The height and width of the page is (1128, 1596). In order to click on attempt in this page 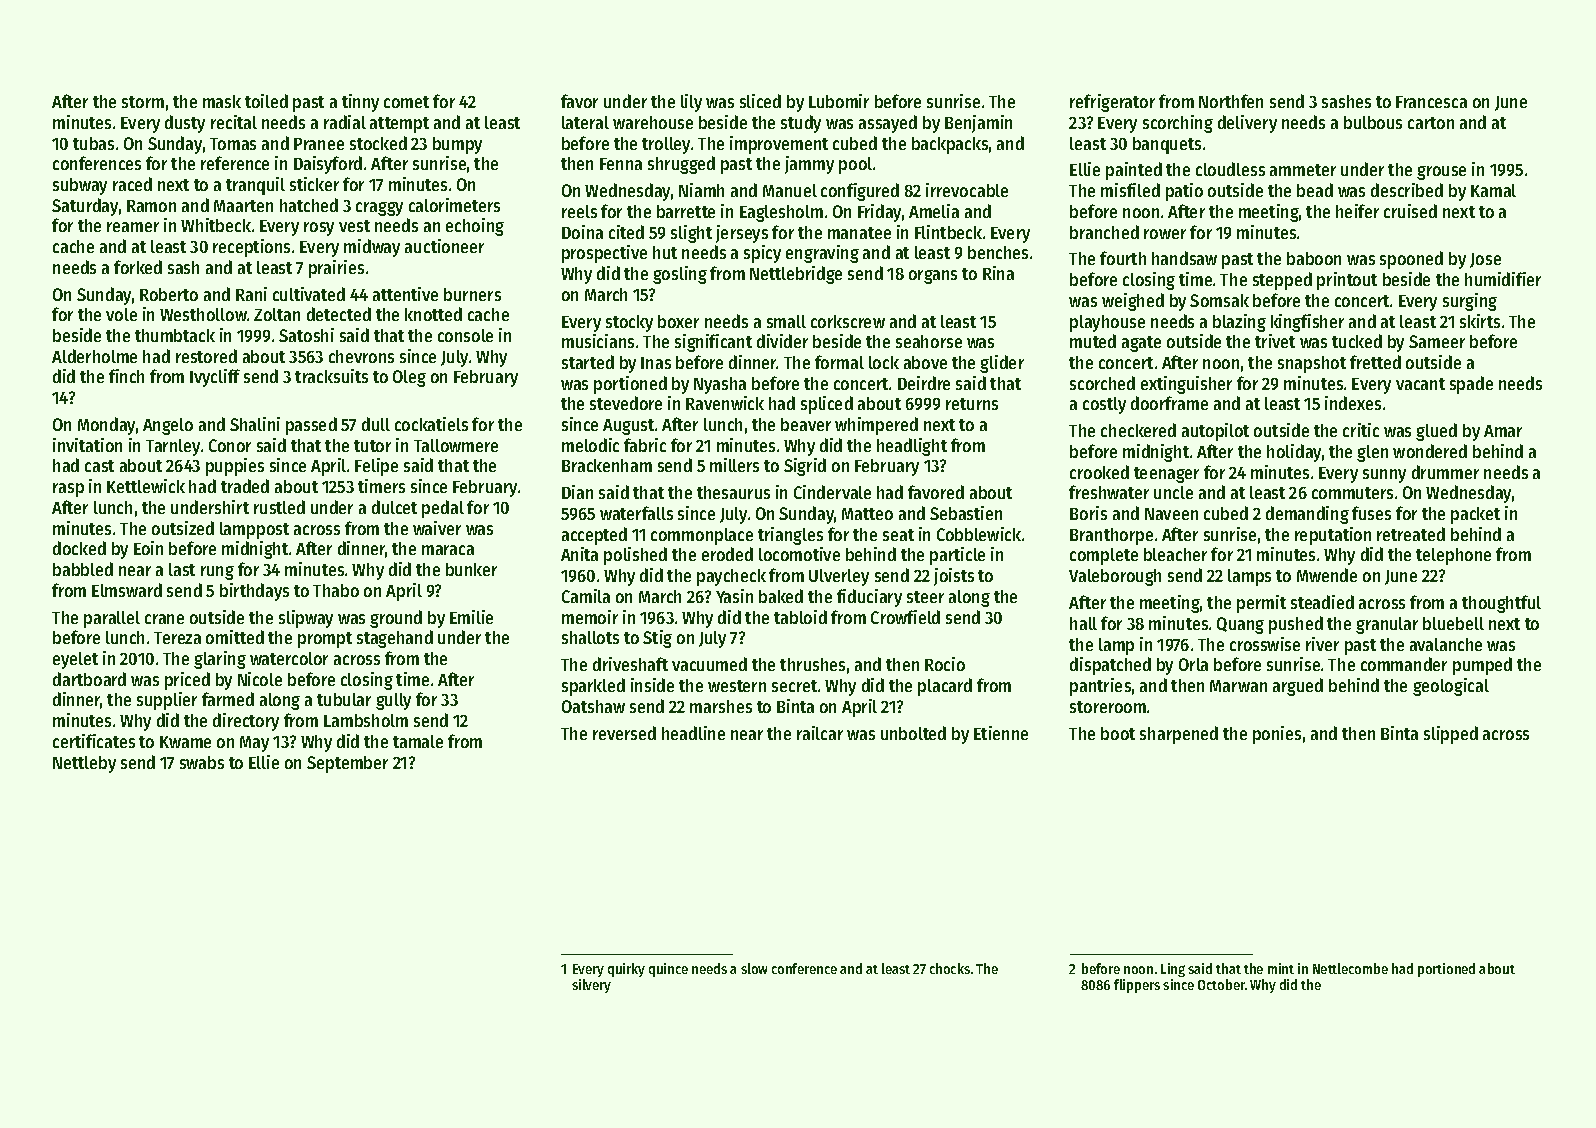, I will do `click(399, 125)`.
